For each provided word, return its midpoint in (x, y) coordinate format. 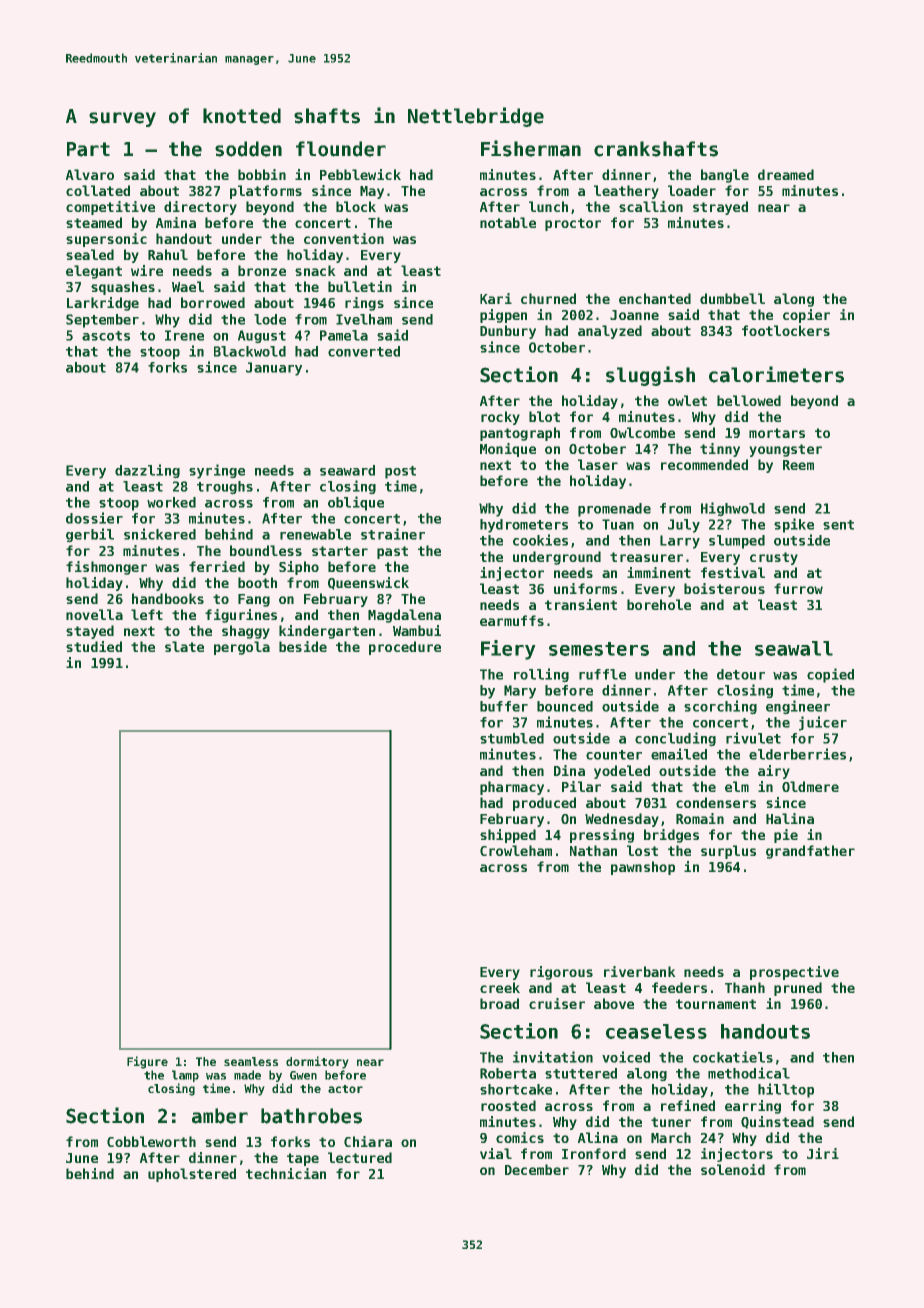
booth (257, 582)
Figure (147, 1062)
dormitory (317, 1062)
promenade (614, 510)
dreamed (786, 174)
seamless (251, 1061)
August (262, 337)
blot (544, 416)
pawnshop (643, 868)
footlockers (786, 330)
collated (98, 190)
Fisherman (531, 148)
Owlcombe (642, 432)
